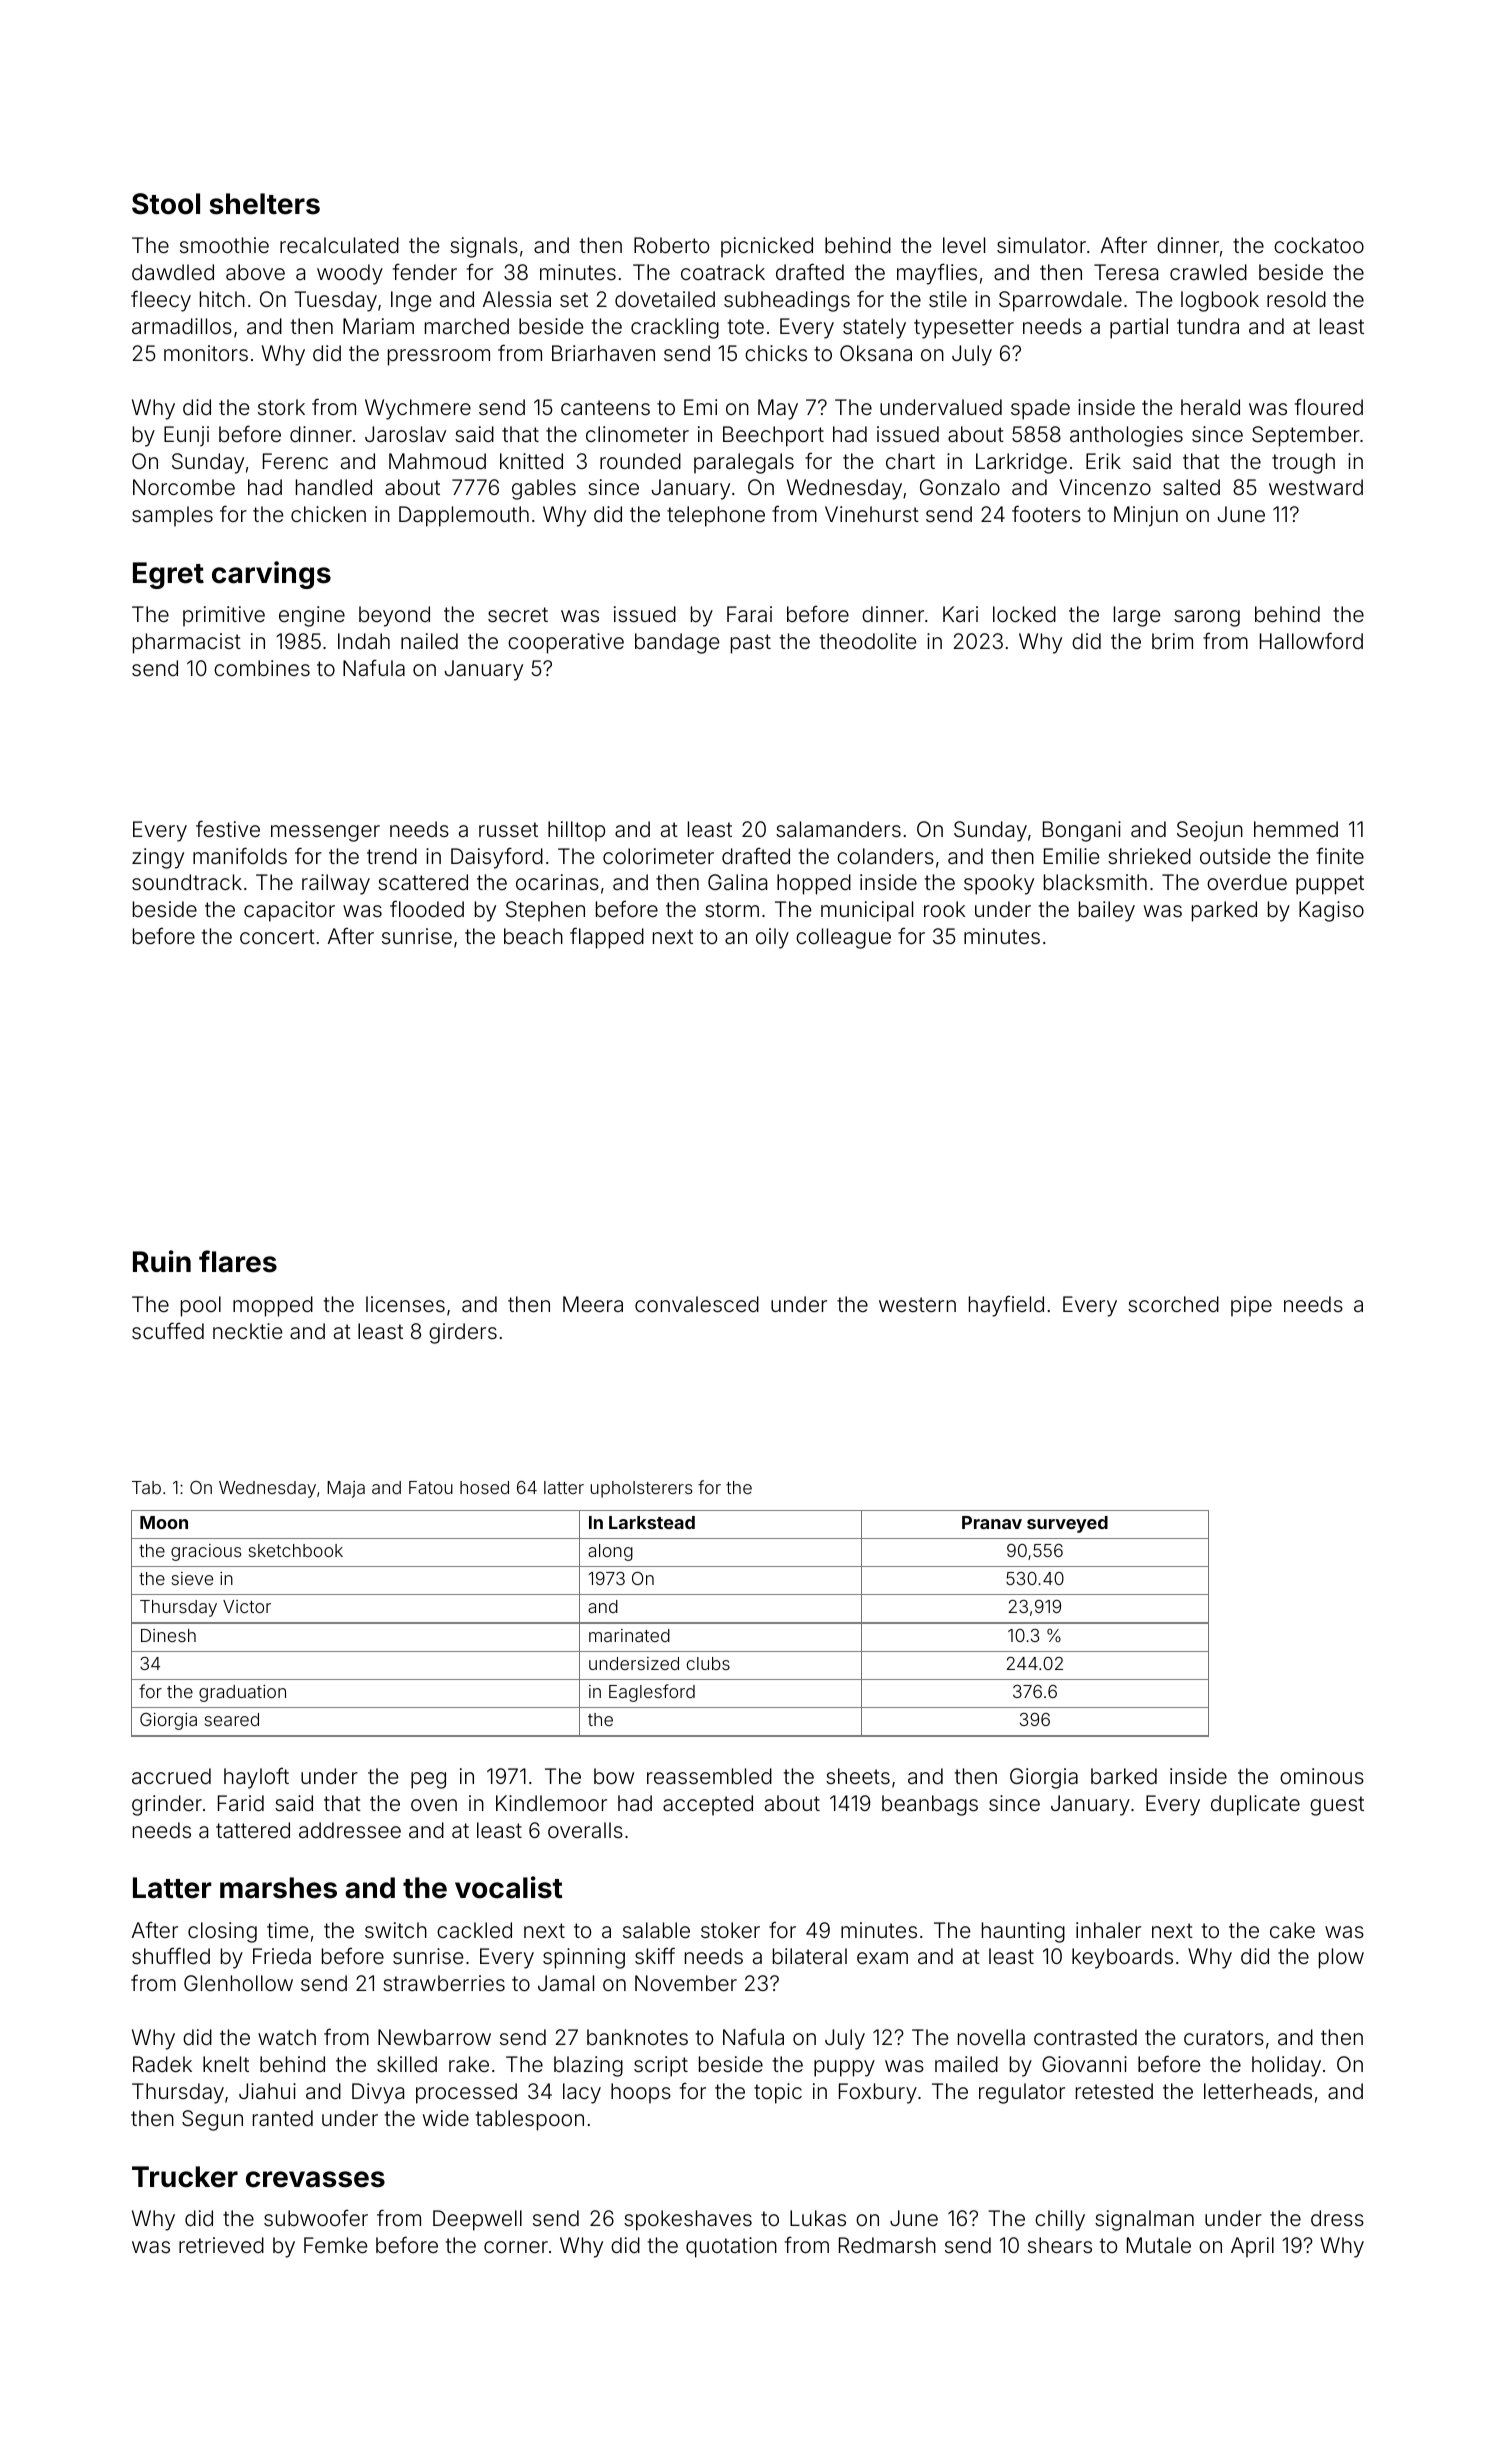 The height and width of the screenshot is (2464, 1496). What do you see at coordinates (484, 247) in the screenshot?
I see `signals` at bounding box center [484, 247].
